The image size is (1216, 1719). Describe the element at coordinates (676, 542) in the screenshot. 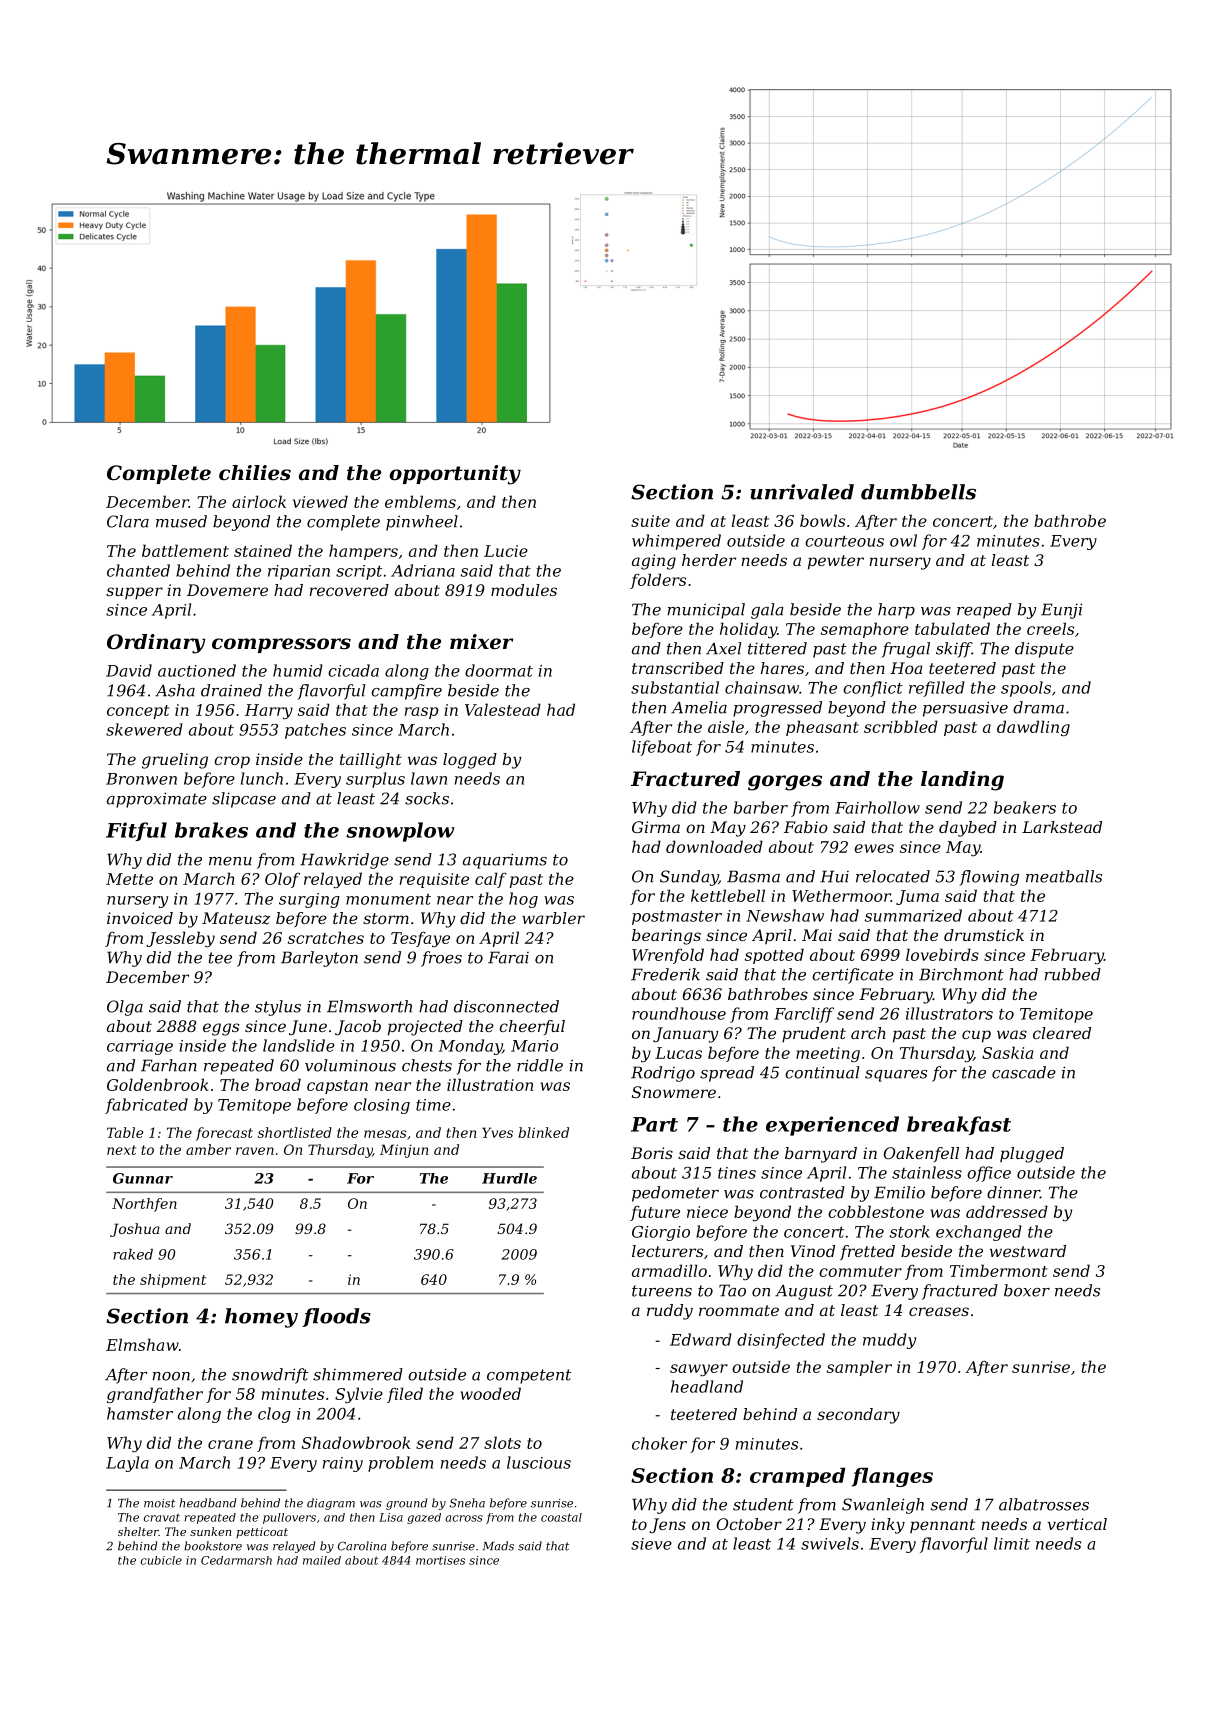

I see `whimpered` at that location.
